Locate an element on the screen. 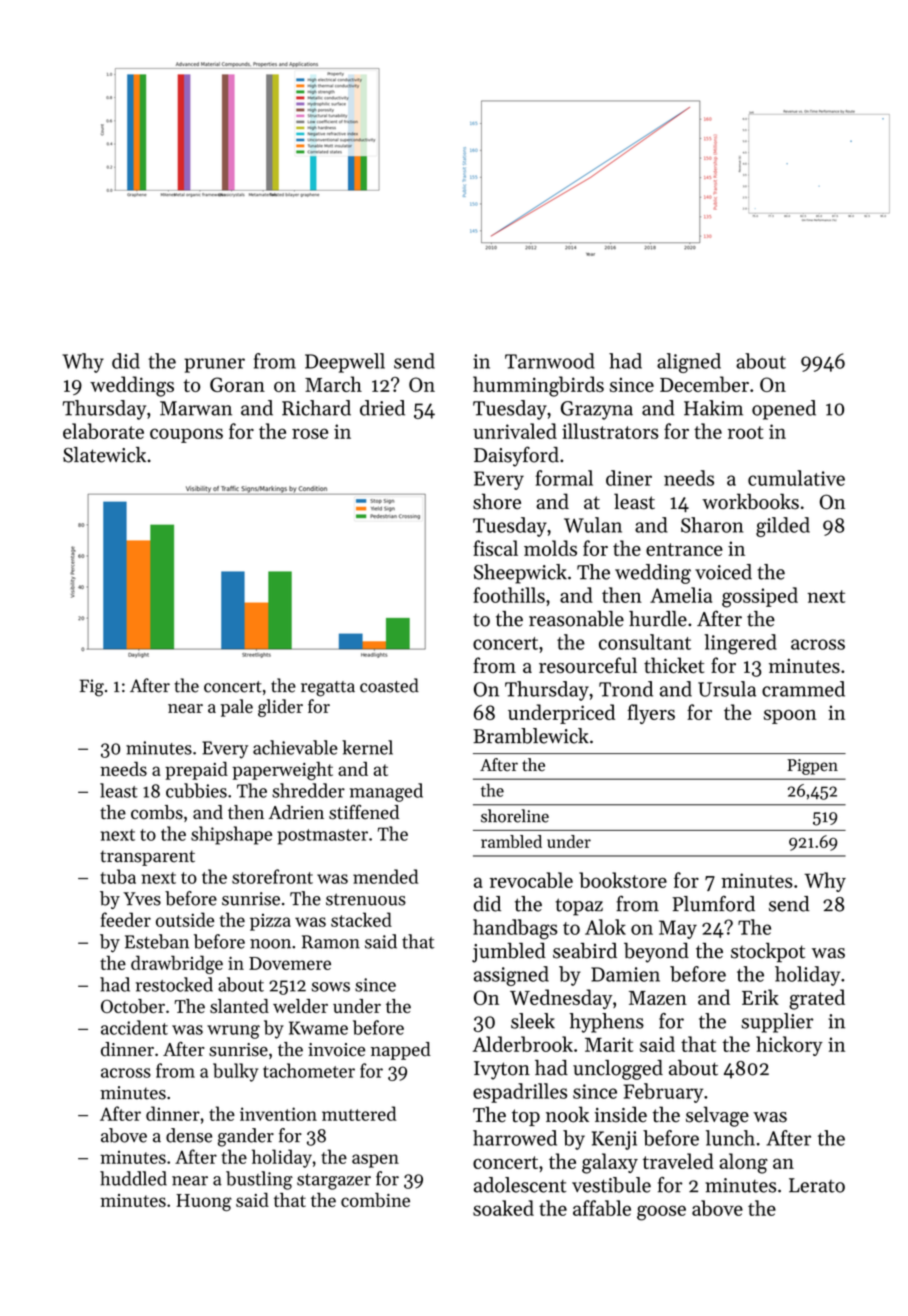 This screenshot has height=1316, width=908. bookstore is located at coordinates (623, 880).
